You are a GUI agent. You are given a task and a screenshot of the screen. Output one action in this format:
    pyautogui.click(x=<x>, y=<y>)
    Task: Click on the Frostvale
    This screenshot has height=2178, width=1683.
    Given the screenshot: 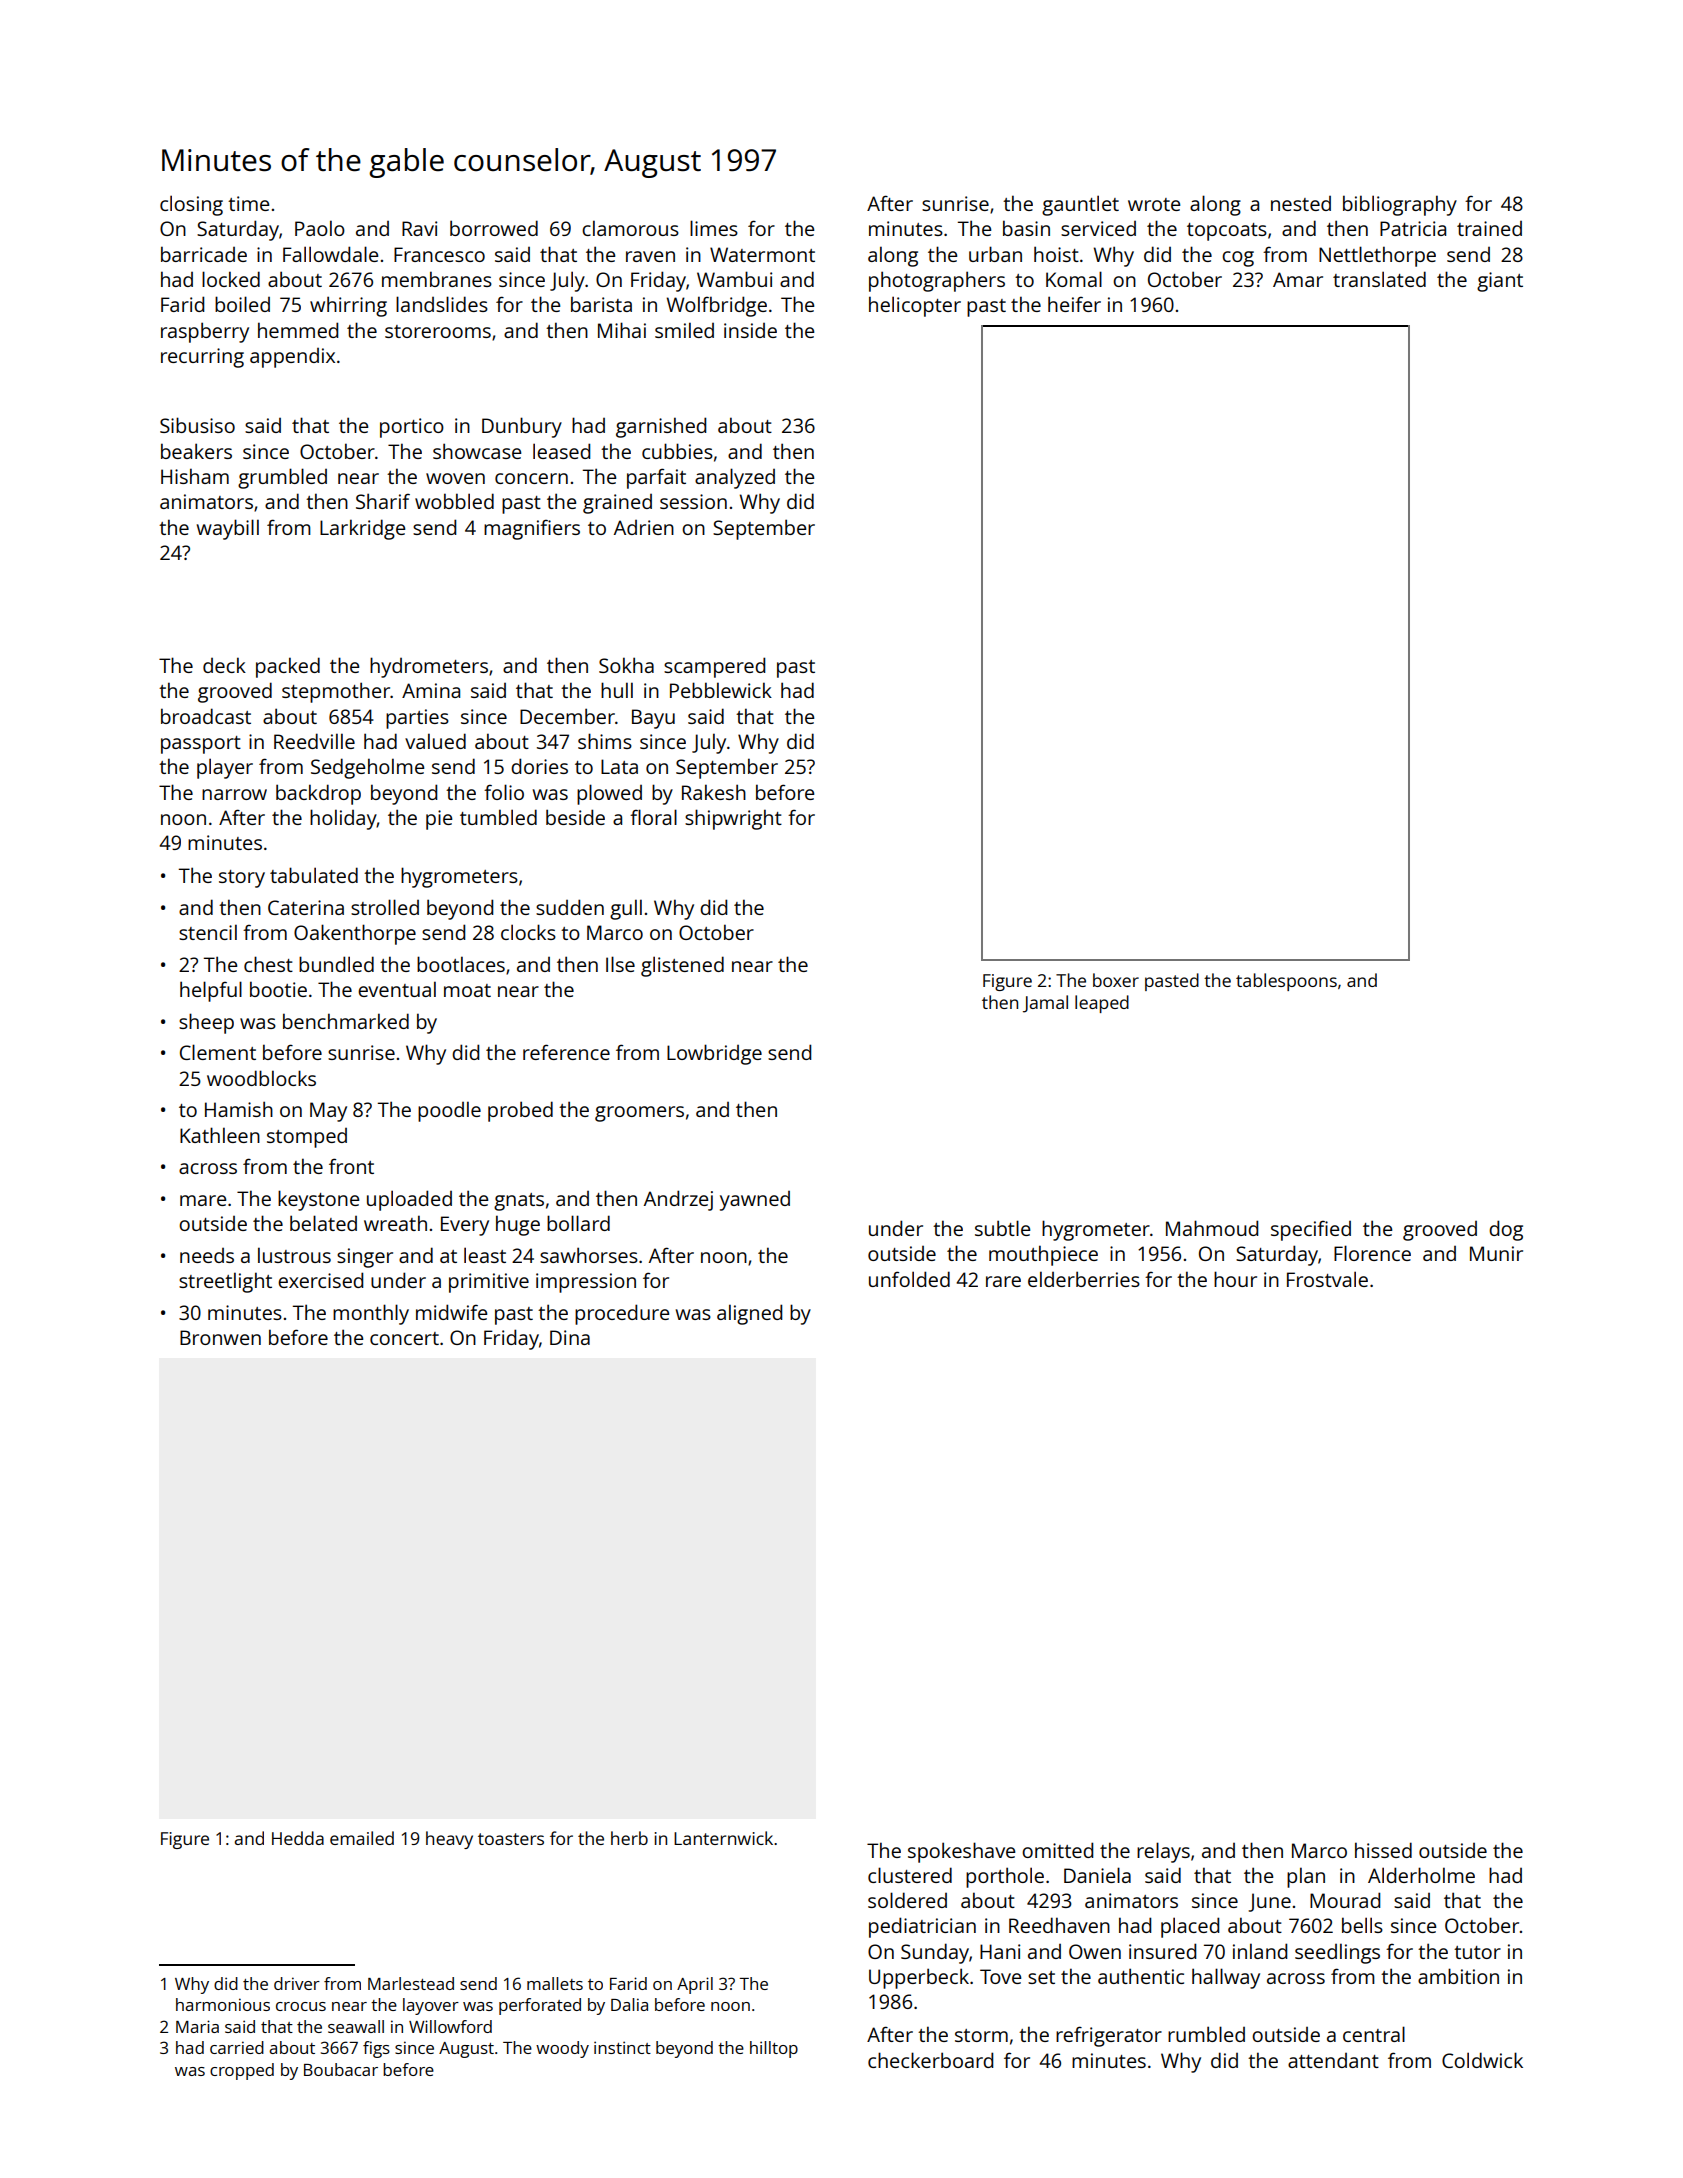 What is the action you would take?
    pyautogui.click(x=1327, y=1279)
